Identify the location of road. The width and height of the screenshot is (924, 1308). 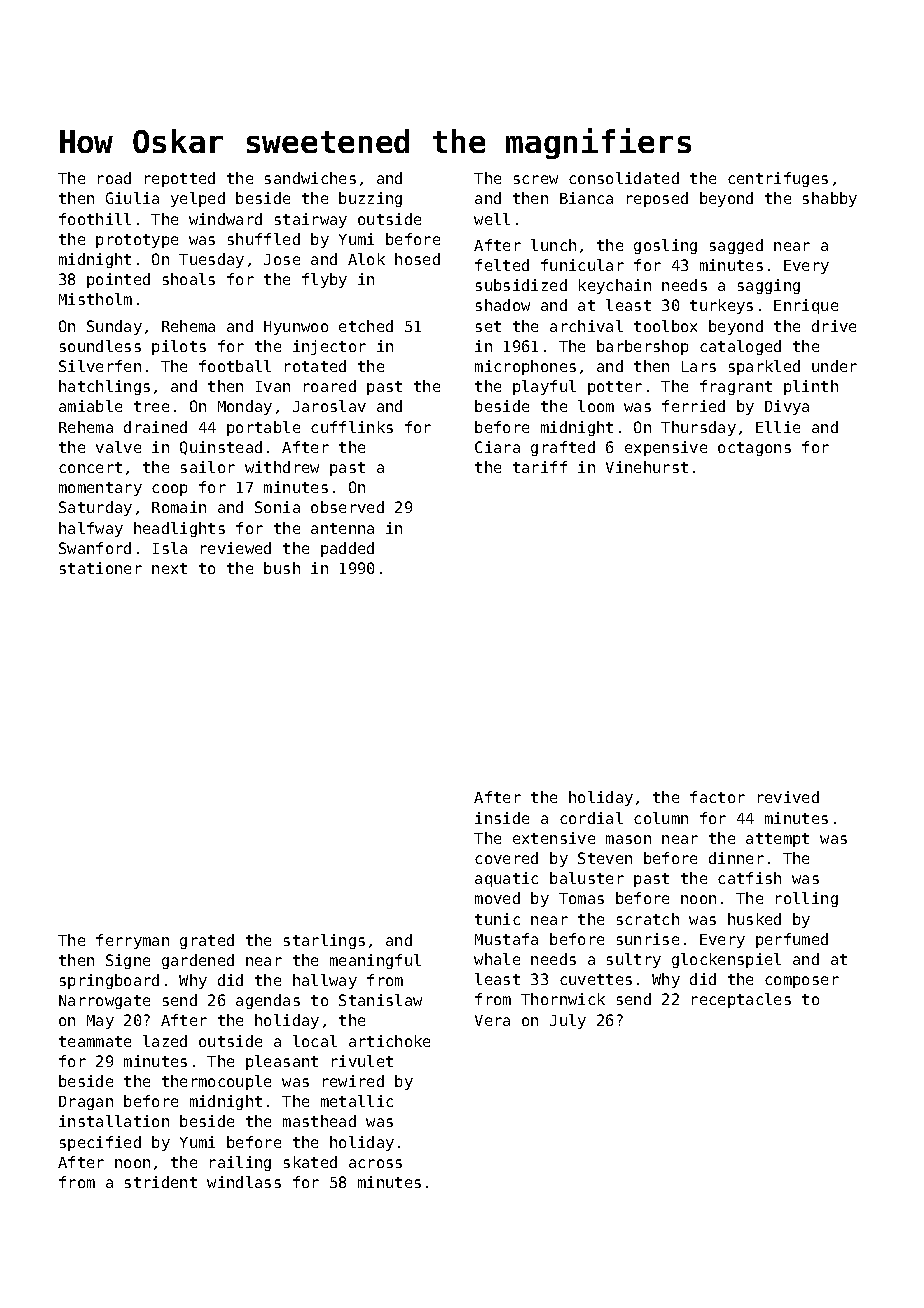
(114, 178).
